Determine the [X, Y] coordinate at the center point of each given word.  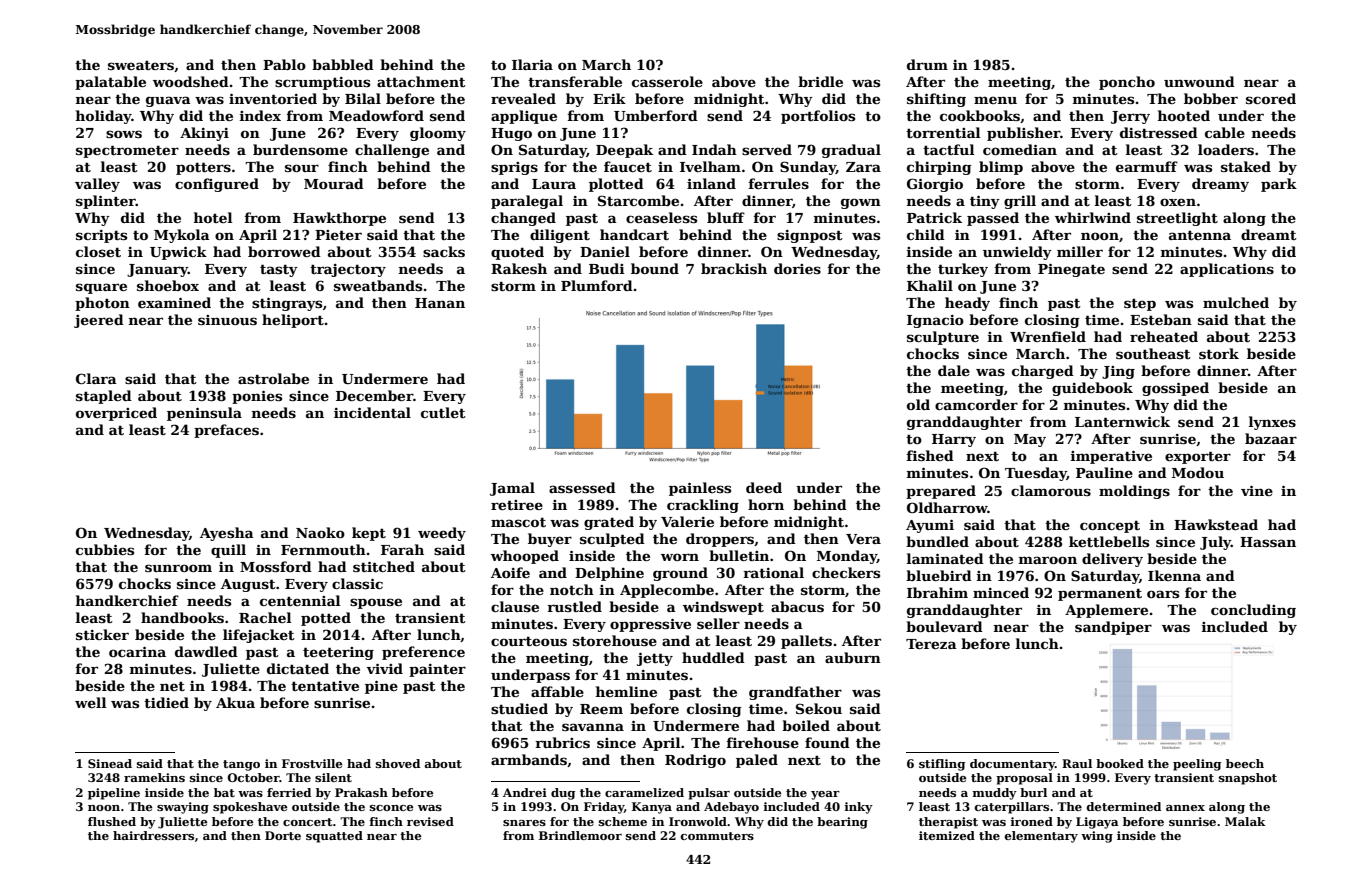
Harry [954, 440]
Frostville [312, 763]
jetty [655, 659]
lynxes [1272, 423]
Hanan [440, 303]
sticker [102, 634]
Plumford [597, 285]
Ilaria [532, 64]
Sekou [819, 708]
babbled [343, 64]
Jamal [512, 489]
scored [1271, 98]
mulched [1236, 302]
